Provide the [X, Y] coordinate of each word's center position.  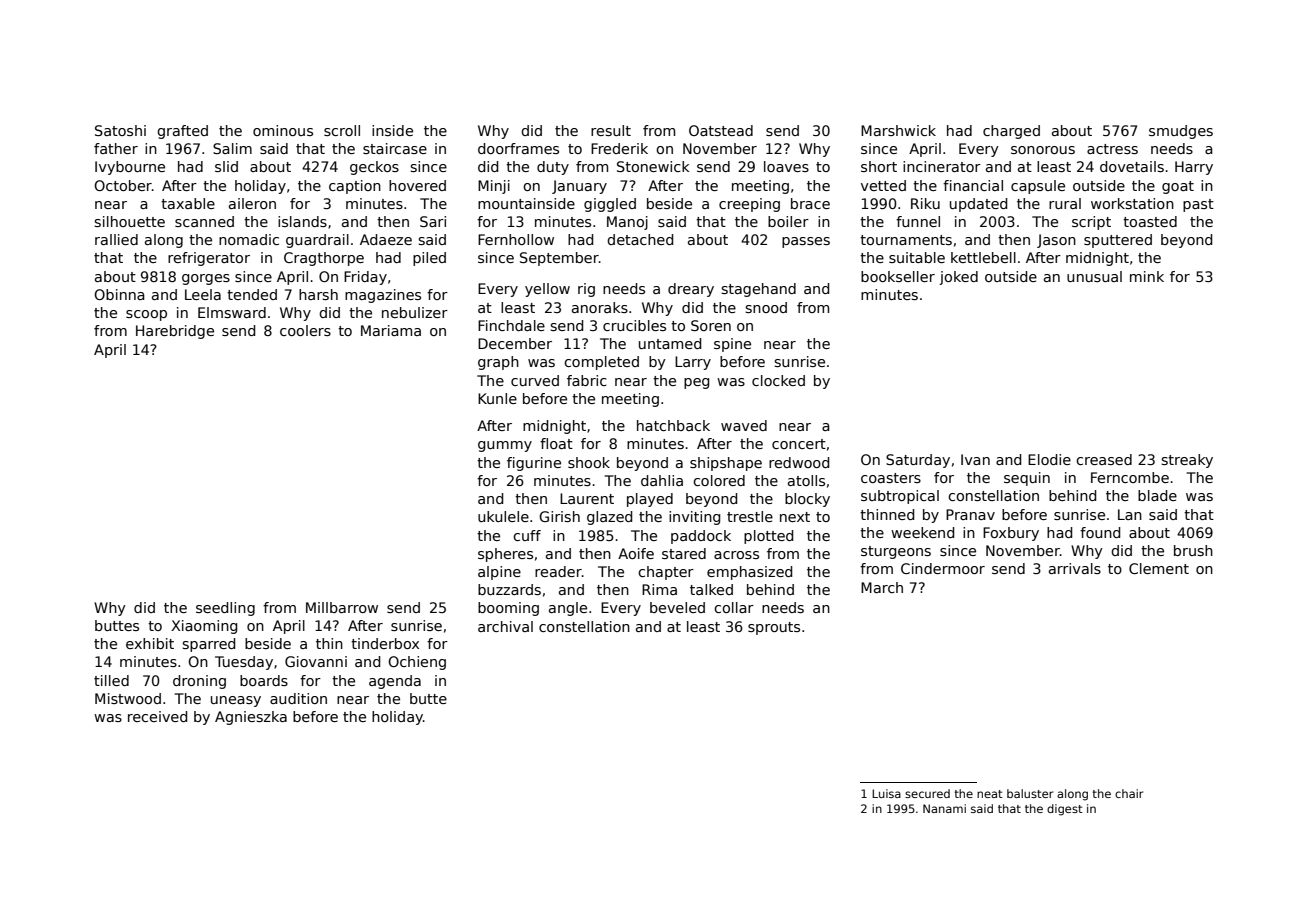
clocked [778, 380]
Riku [925, 203]
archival [505, 626]
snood [766, 307]
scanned [204, 221]
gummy [505, 446]
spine [732, 345]
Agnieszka [251, 718]
